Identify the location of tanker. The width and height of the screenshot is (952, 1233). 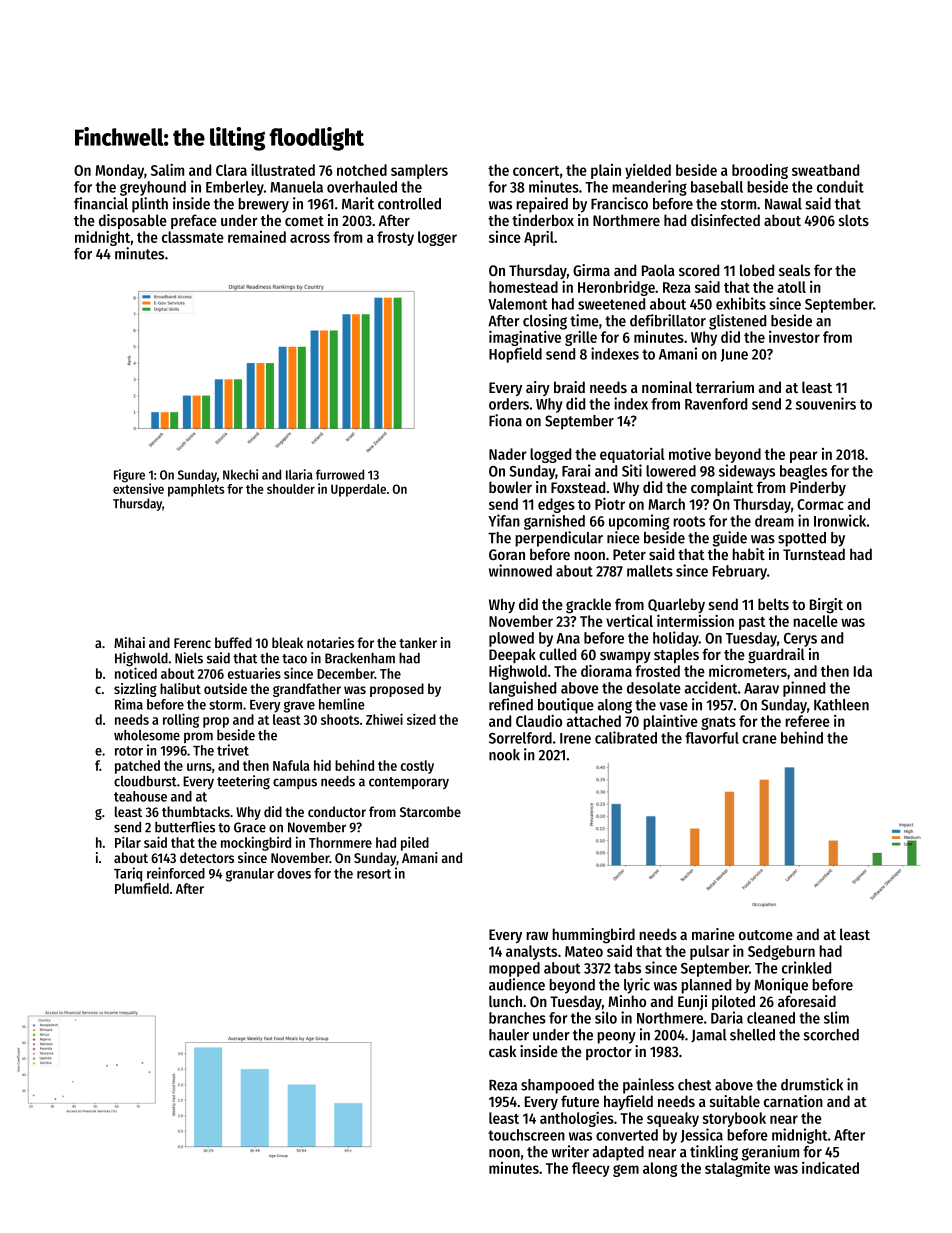
(418, 642).
